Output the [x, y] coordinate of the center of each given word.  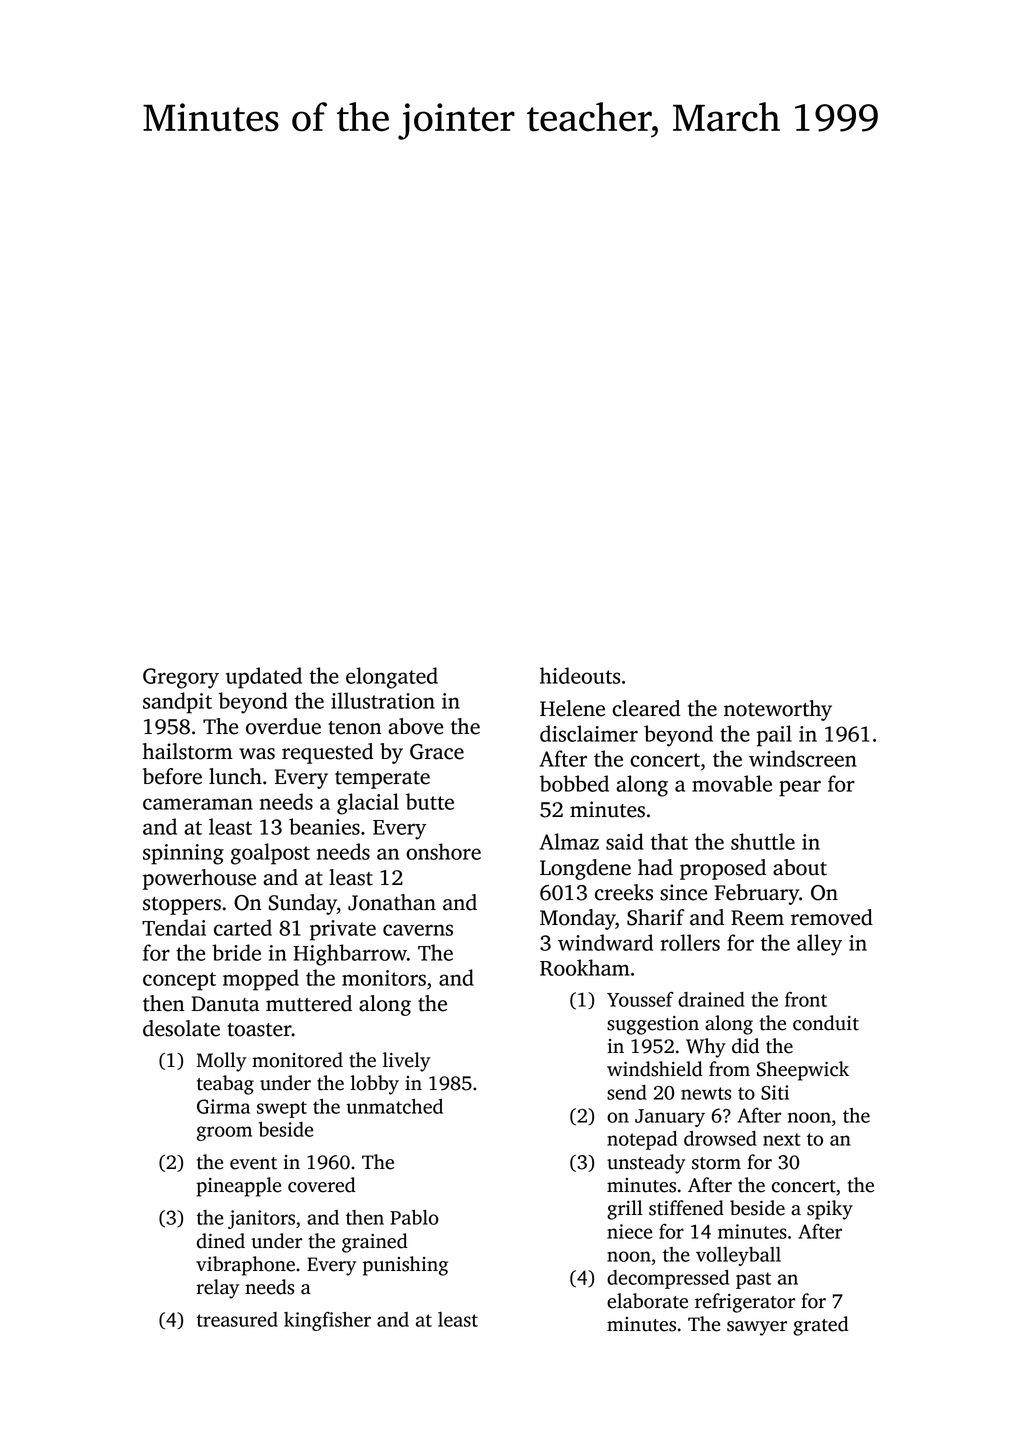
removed [832, 917]
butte [430, 801]
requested [328, 753]
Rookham [585, 967]
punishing [405, 1266]
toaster [259, 1030]
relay [217, 1289]
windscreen [803, 758]
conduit [826, 1023]
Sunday [303, 904]
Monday [578, 919]
